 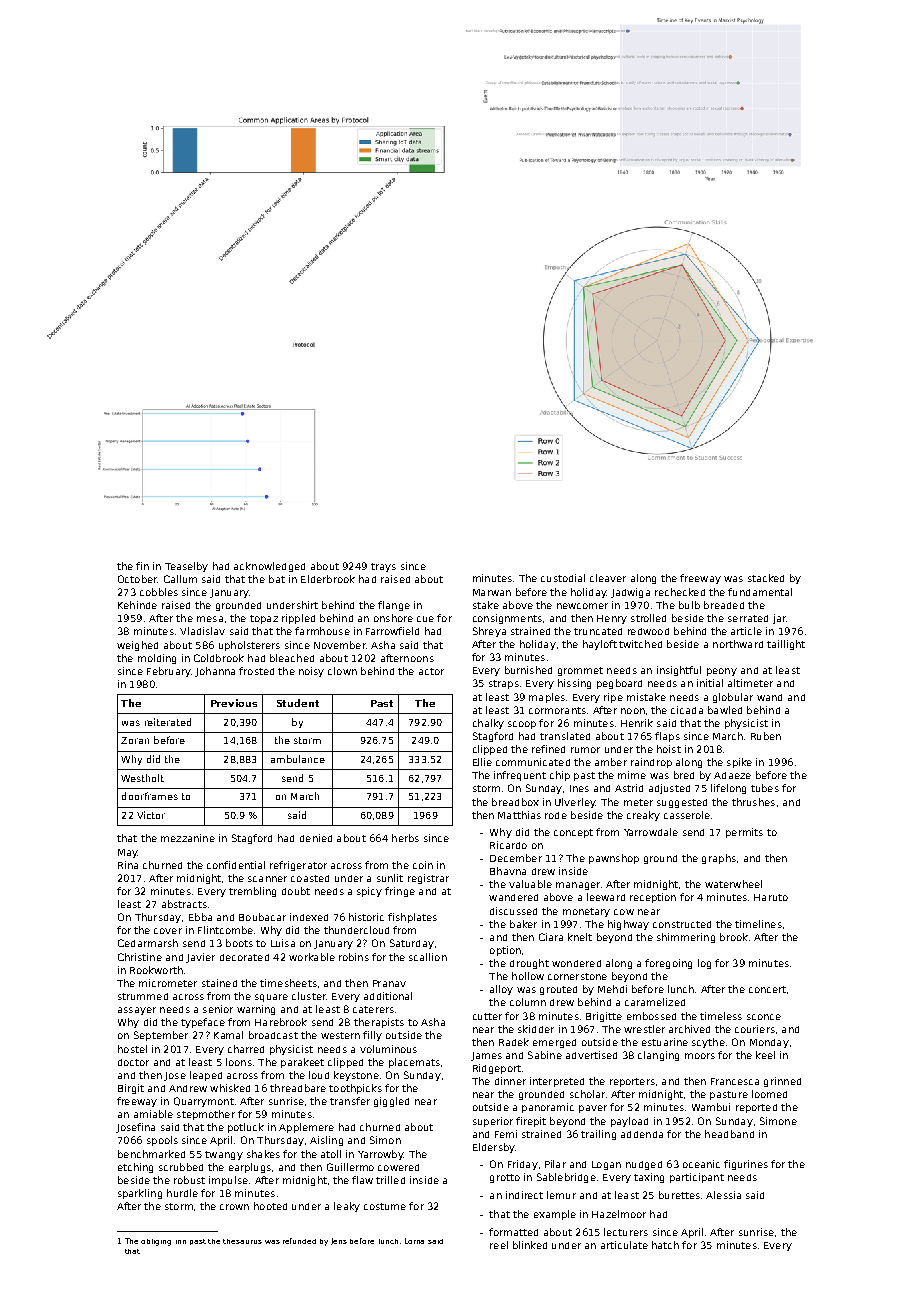 I want to click on Teaselby, so click(x=186, y=567).
